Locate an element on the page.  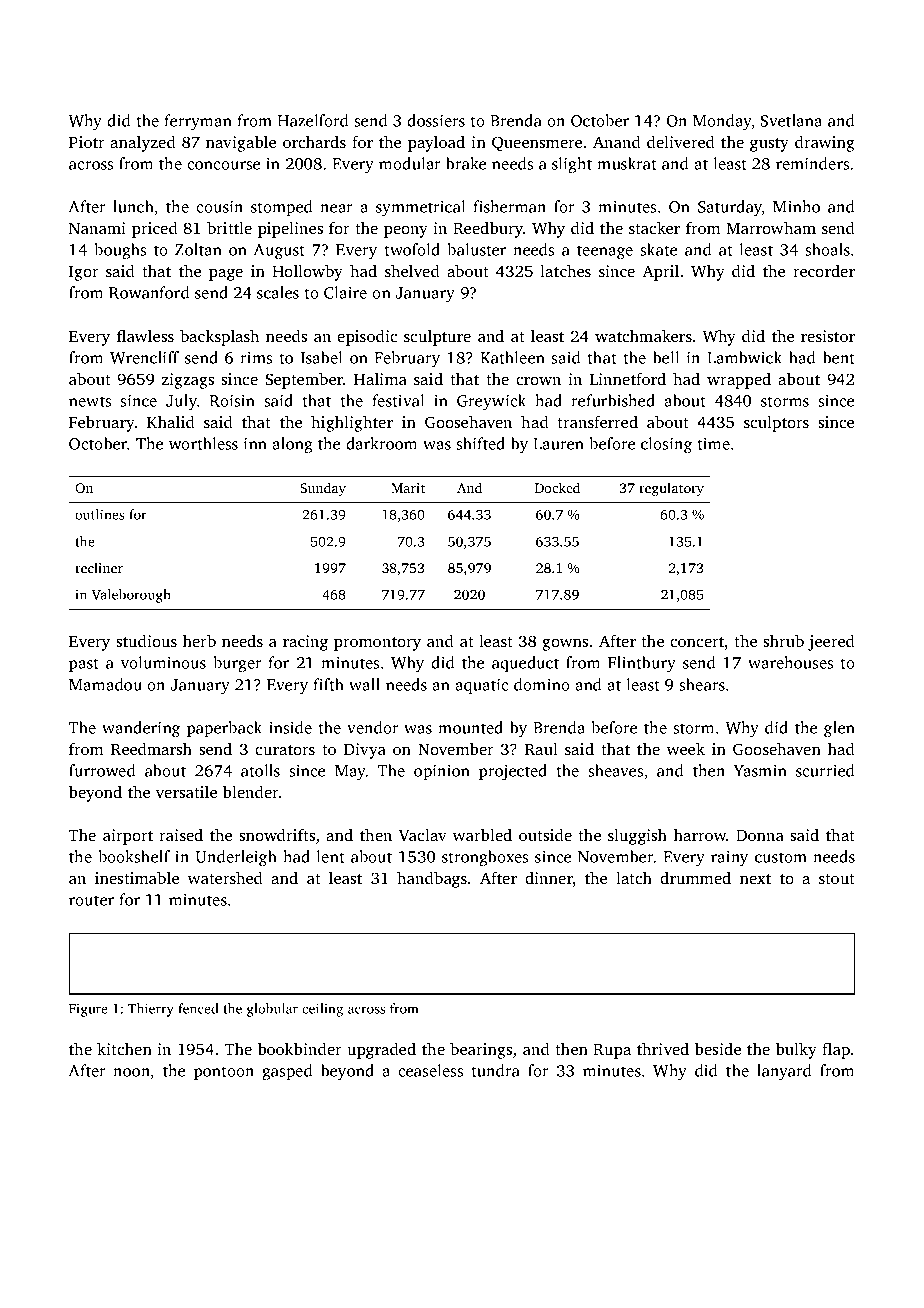
tundra is located at coordinates (496, 1070).
